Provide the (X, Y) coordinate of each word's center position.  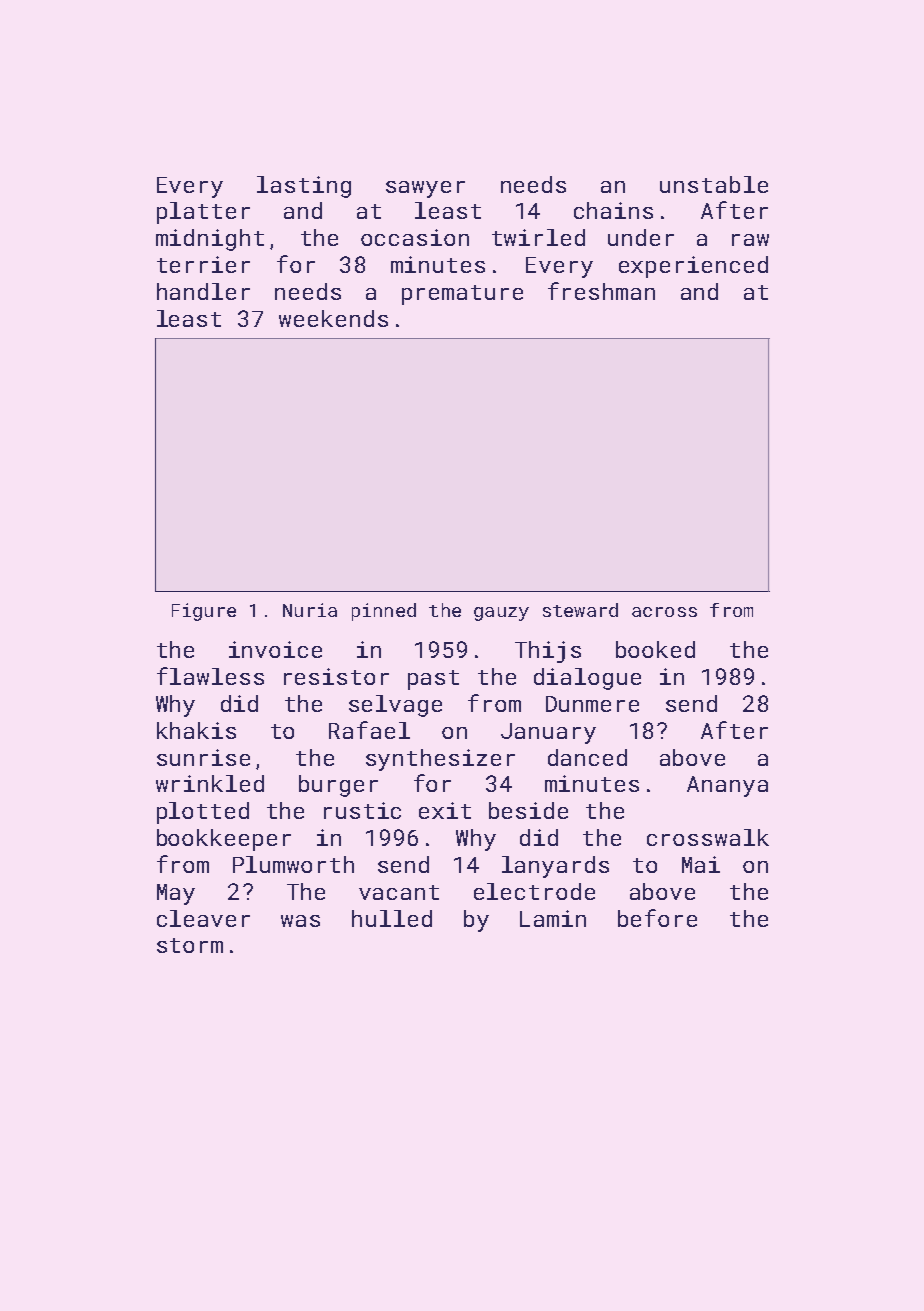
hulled (392, 918)
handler (203, 291)
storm (190, 945)
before (657, 918)
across (664, 612)
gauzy (501, 614)
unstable (714, 184)
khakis (196, 730)
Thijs (548, 652)
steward (580, 610)
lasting (304, 187)
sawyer (425, 189)
